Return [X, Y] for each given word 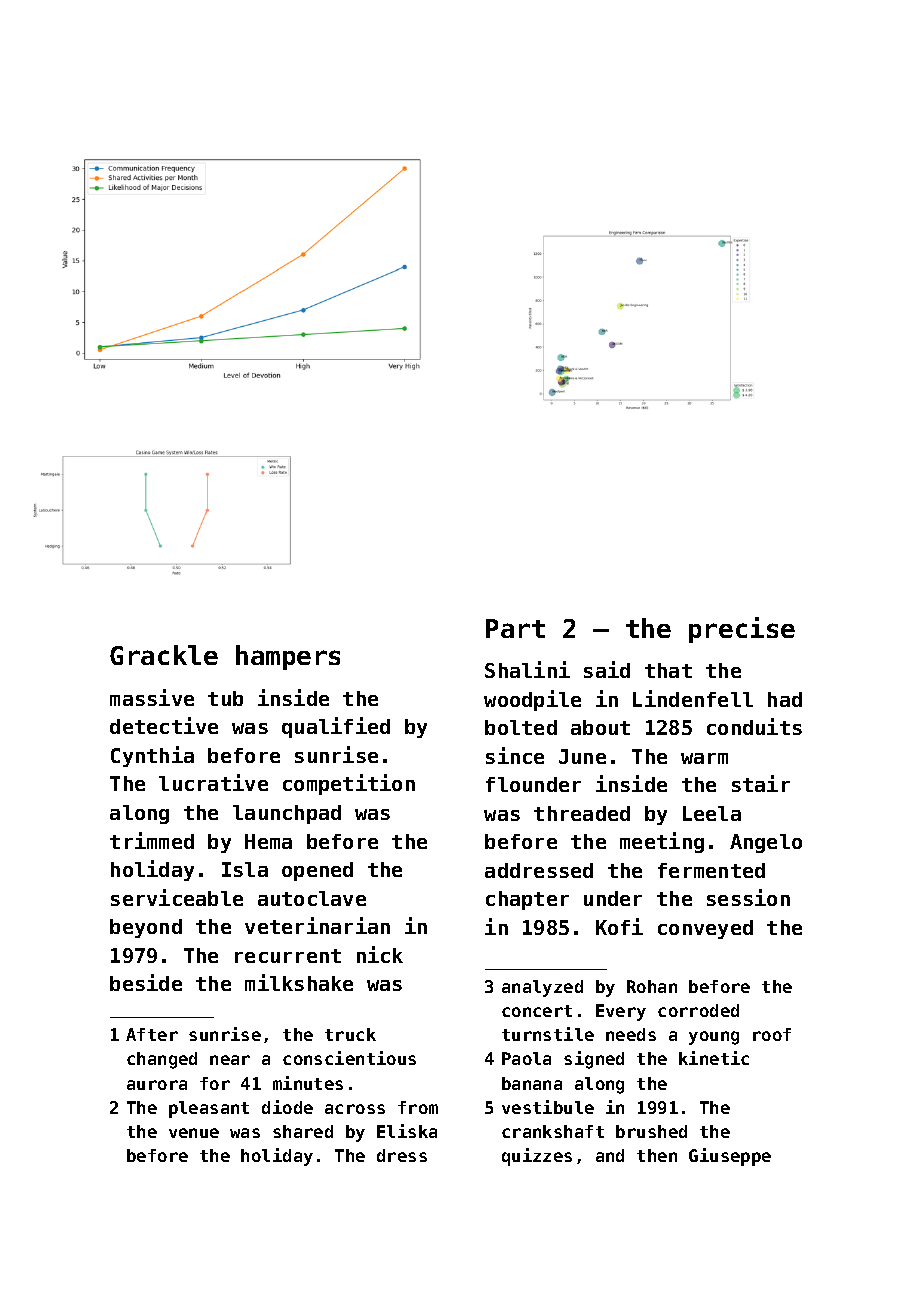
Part [515, 628]
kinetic [714, 1058]
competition [349, 784]
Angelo [766, 843]
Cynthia [152, 756]
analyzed [542, 988]
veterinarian [317, 925]
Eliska [407, 1131]
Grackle [164, 655]
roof [772, 1034]
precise [742, 630]
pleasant [209, 1109]
